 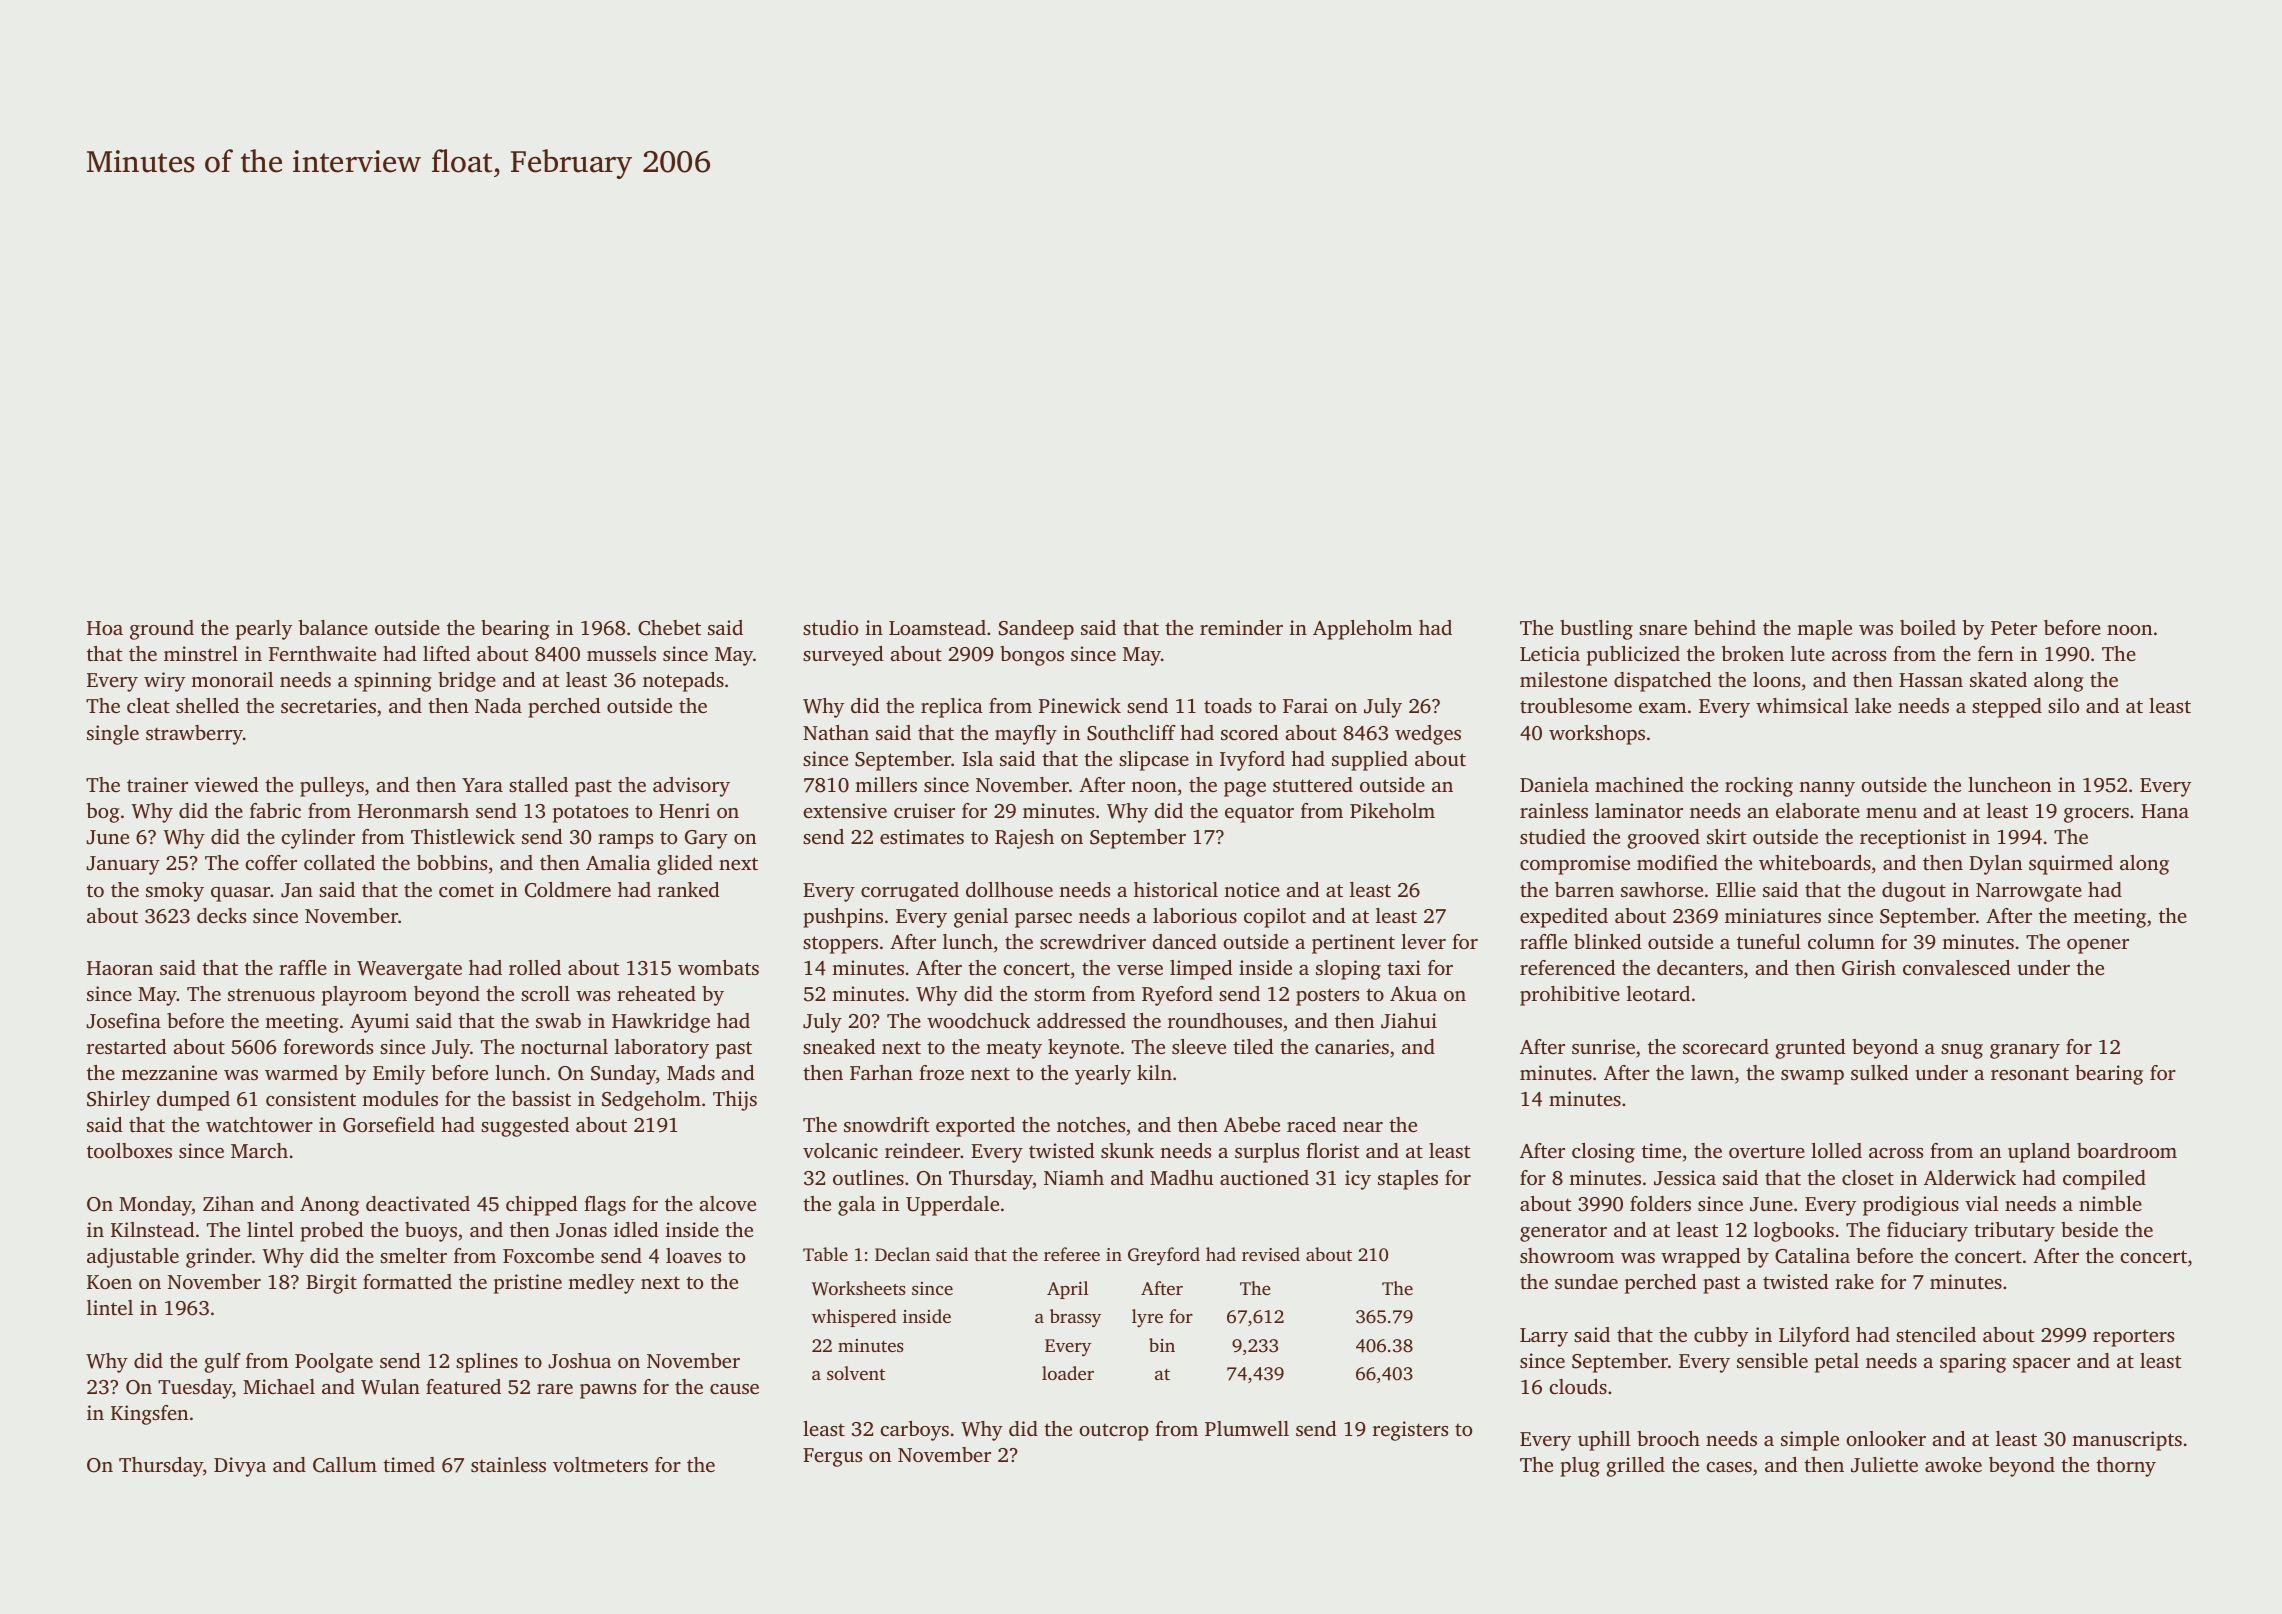 What do you see at coordinates (1036, 630) in the screenshot?
I see `Sandeep` at bounding box center [1036, 630].
